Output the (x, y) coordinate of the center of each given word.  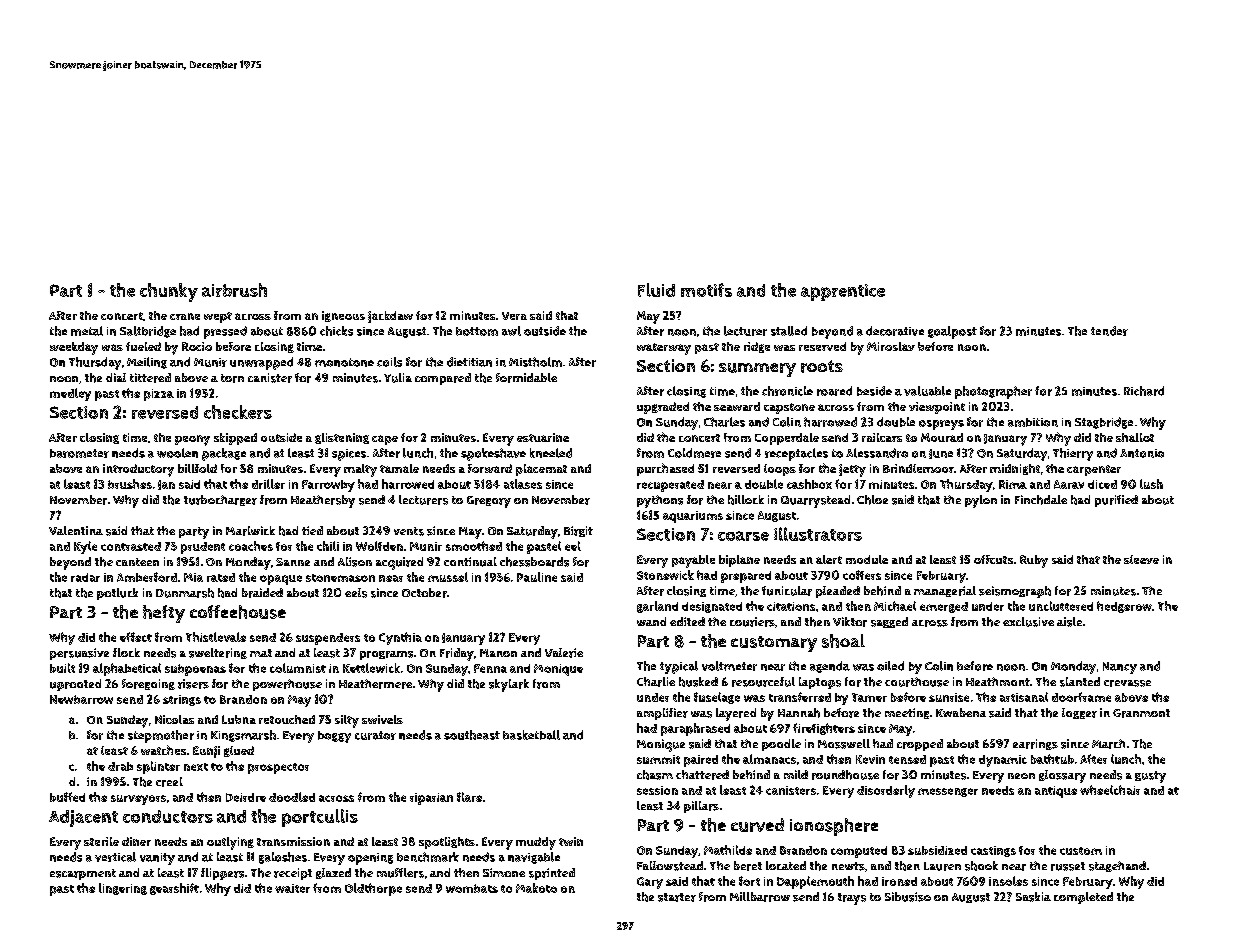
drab (120, 766)
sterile (101, 841)
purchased (665, 469)
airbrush (234, 290)
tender (1109, 331)
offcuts (993, 559)
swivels (382, 719)
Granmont (1141, 713)
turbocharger (220, 500)
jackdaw (390, 317)
